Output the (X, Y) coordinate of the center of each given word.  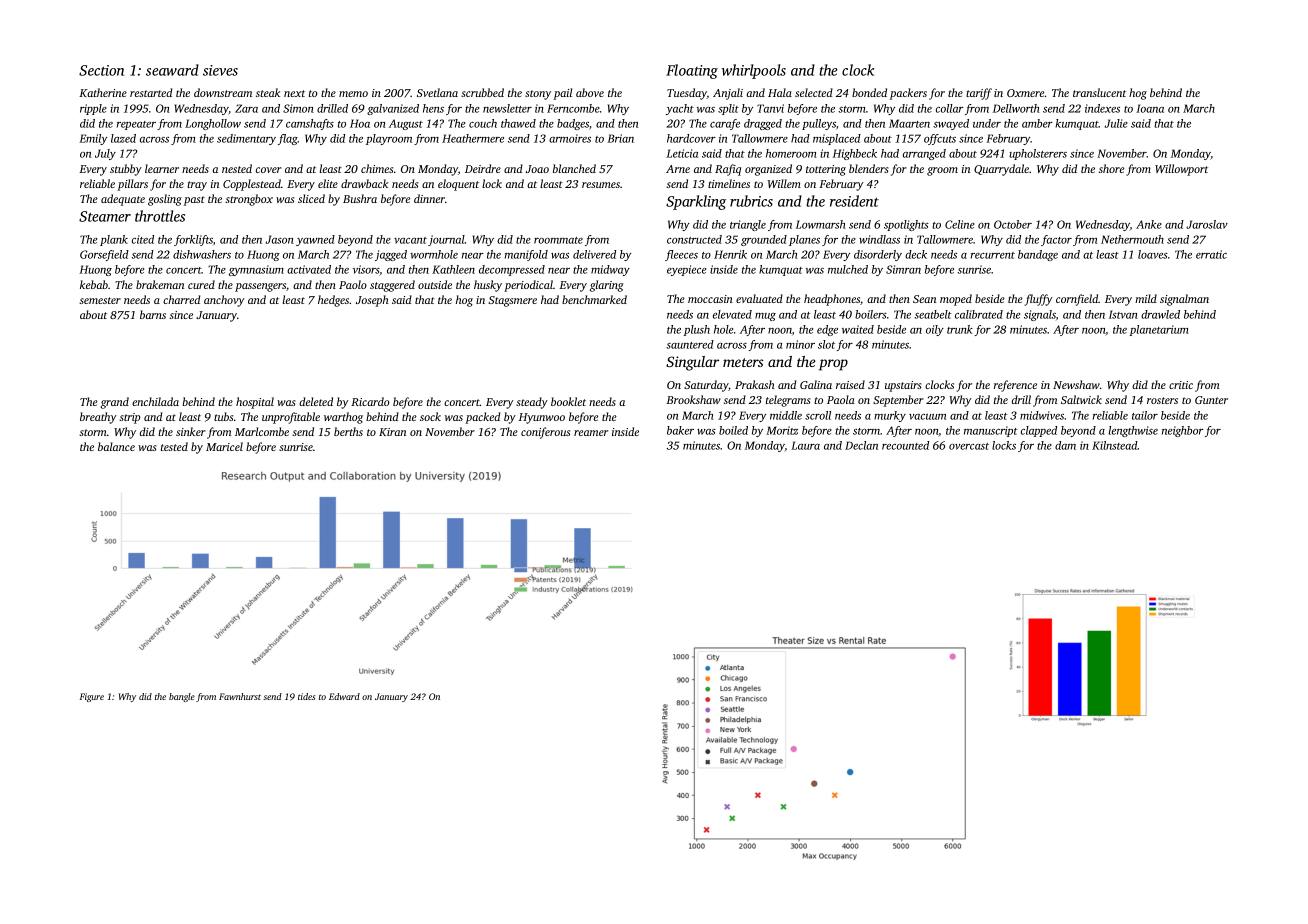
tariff (979, 94)
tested (174, 446)
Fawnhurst (240, 696)
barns (153, 314)
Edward (344, 696)
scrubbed (482, 92)
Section (101, 70)
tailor (1145, 415)
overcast (969, 446)
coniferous (545, 433)
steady (532, 403)
